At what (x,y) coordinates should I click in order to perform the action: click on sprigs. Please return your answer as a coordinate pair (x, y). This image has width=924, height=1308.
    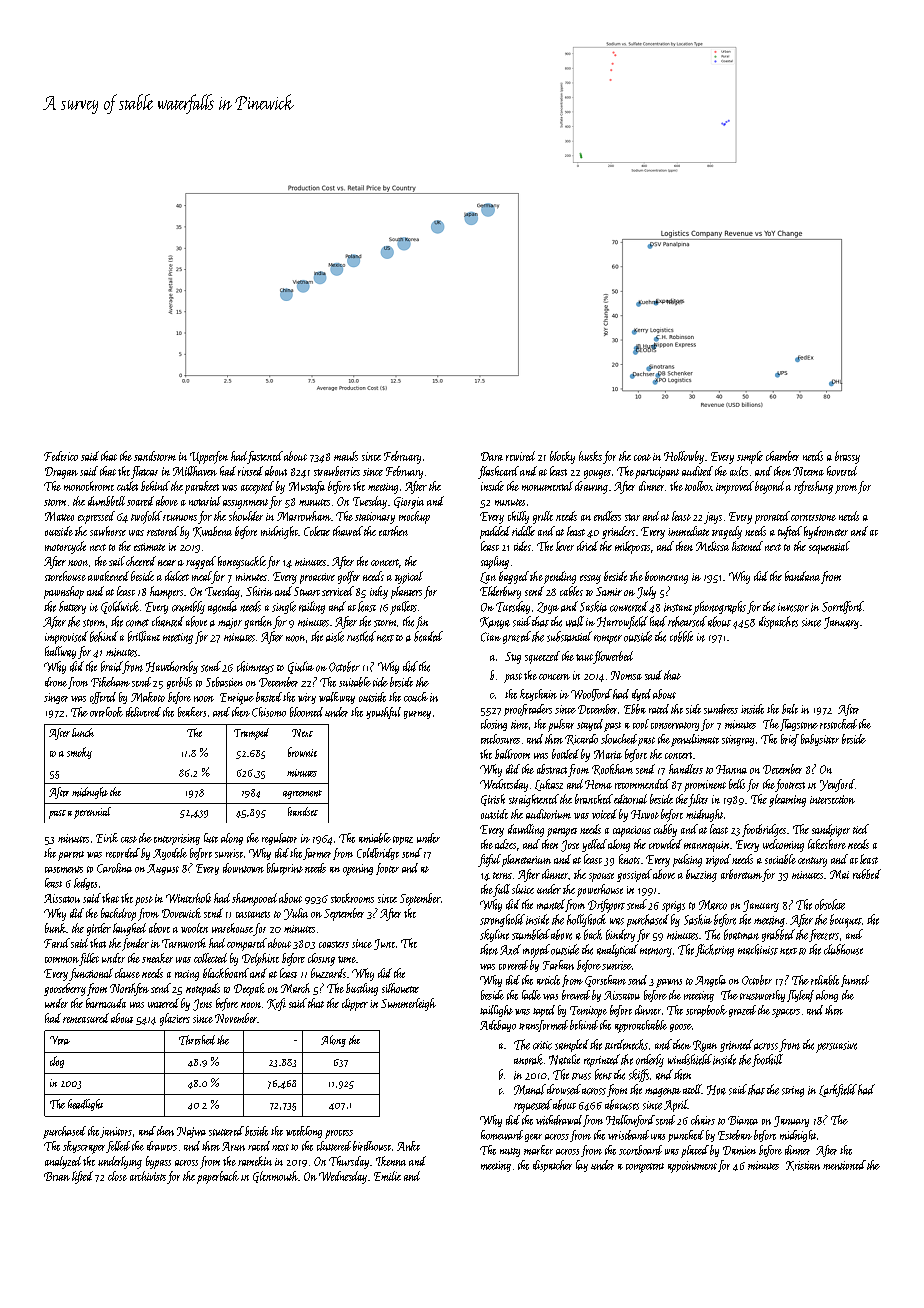
    Looking at the image, I should click on (673, 906).
